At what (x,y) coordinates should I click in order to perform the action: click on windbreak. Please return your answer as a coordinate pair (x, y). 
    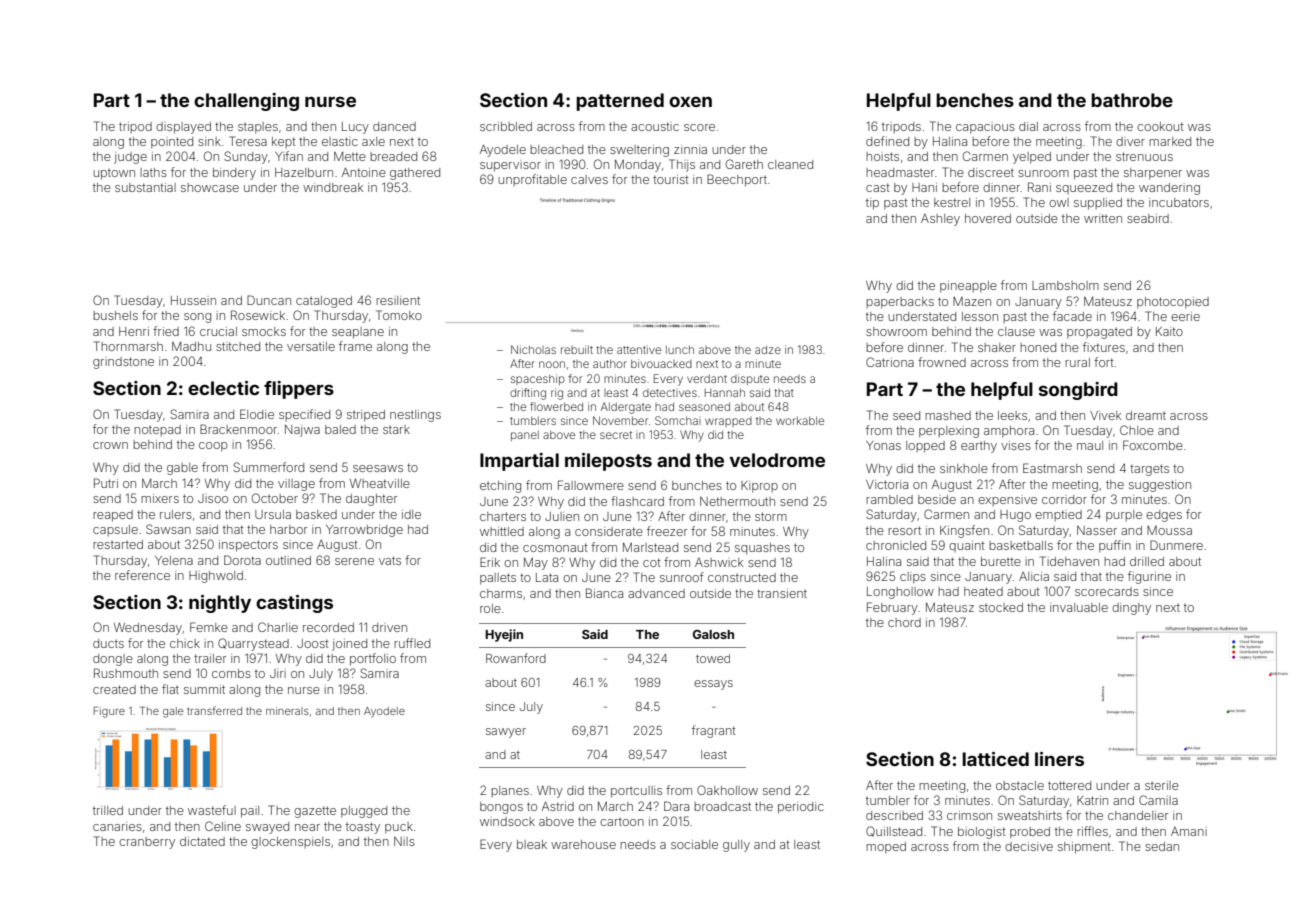
    Looking at the image, I should click on (333, 187).
